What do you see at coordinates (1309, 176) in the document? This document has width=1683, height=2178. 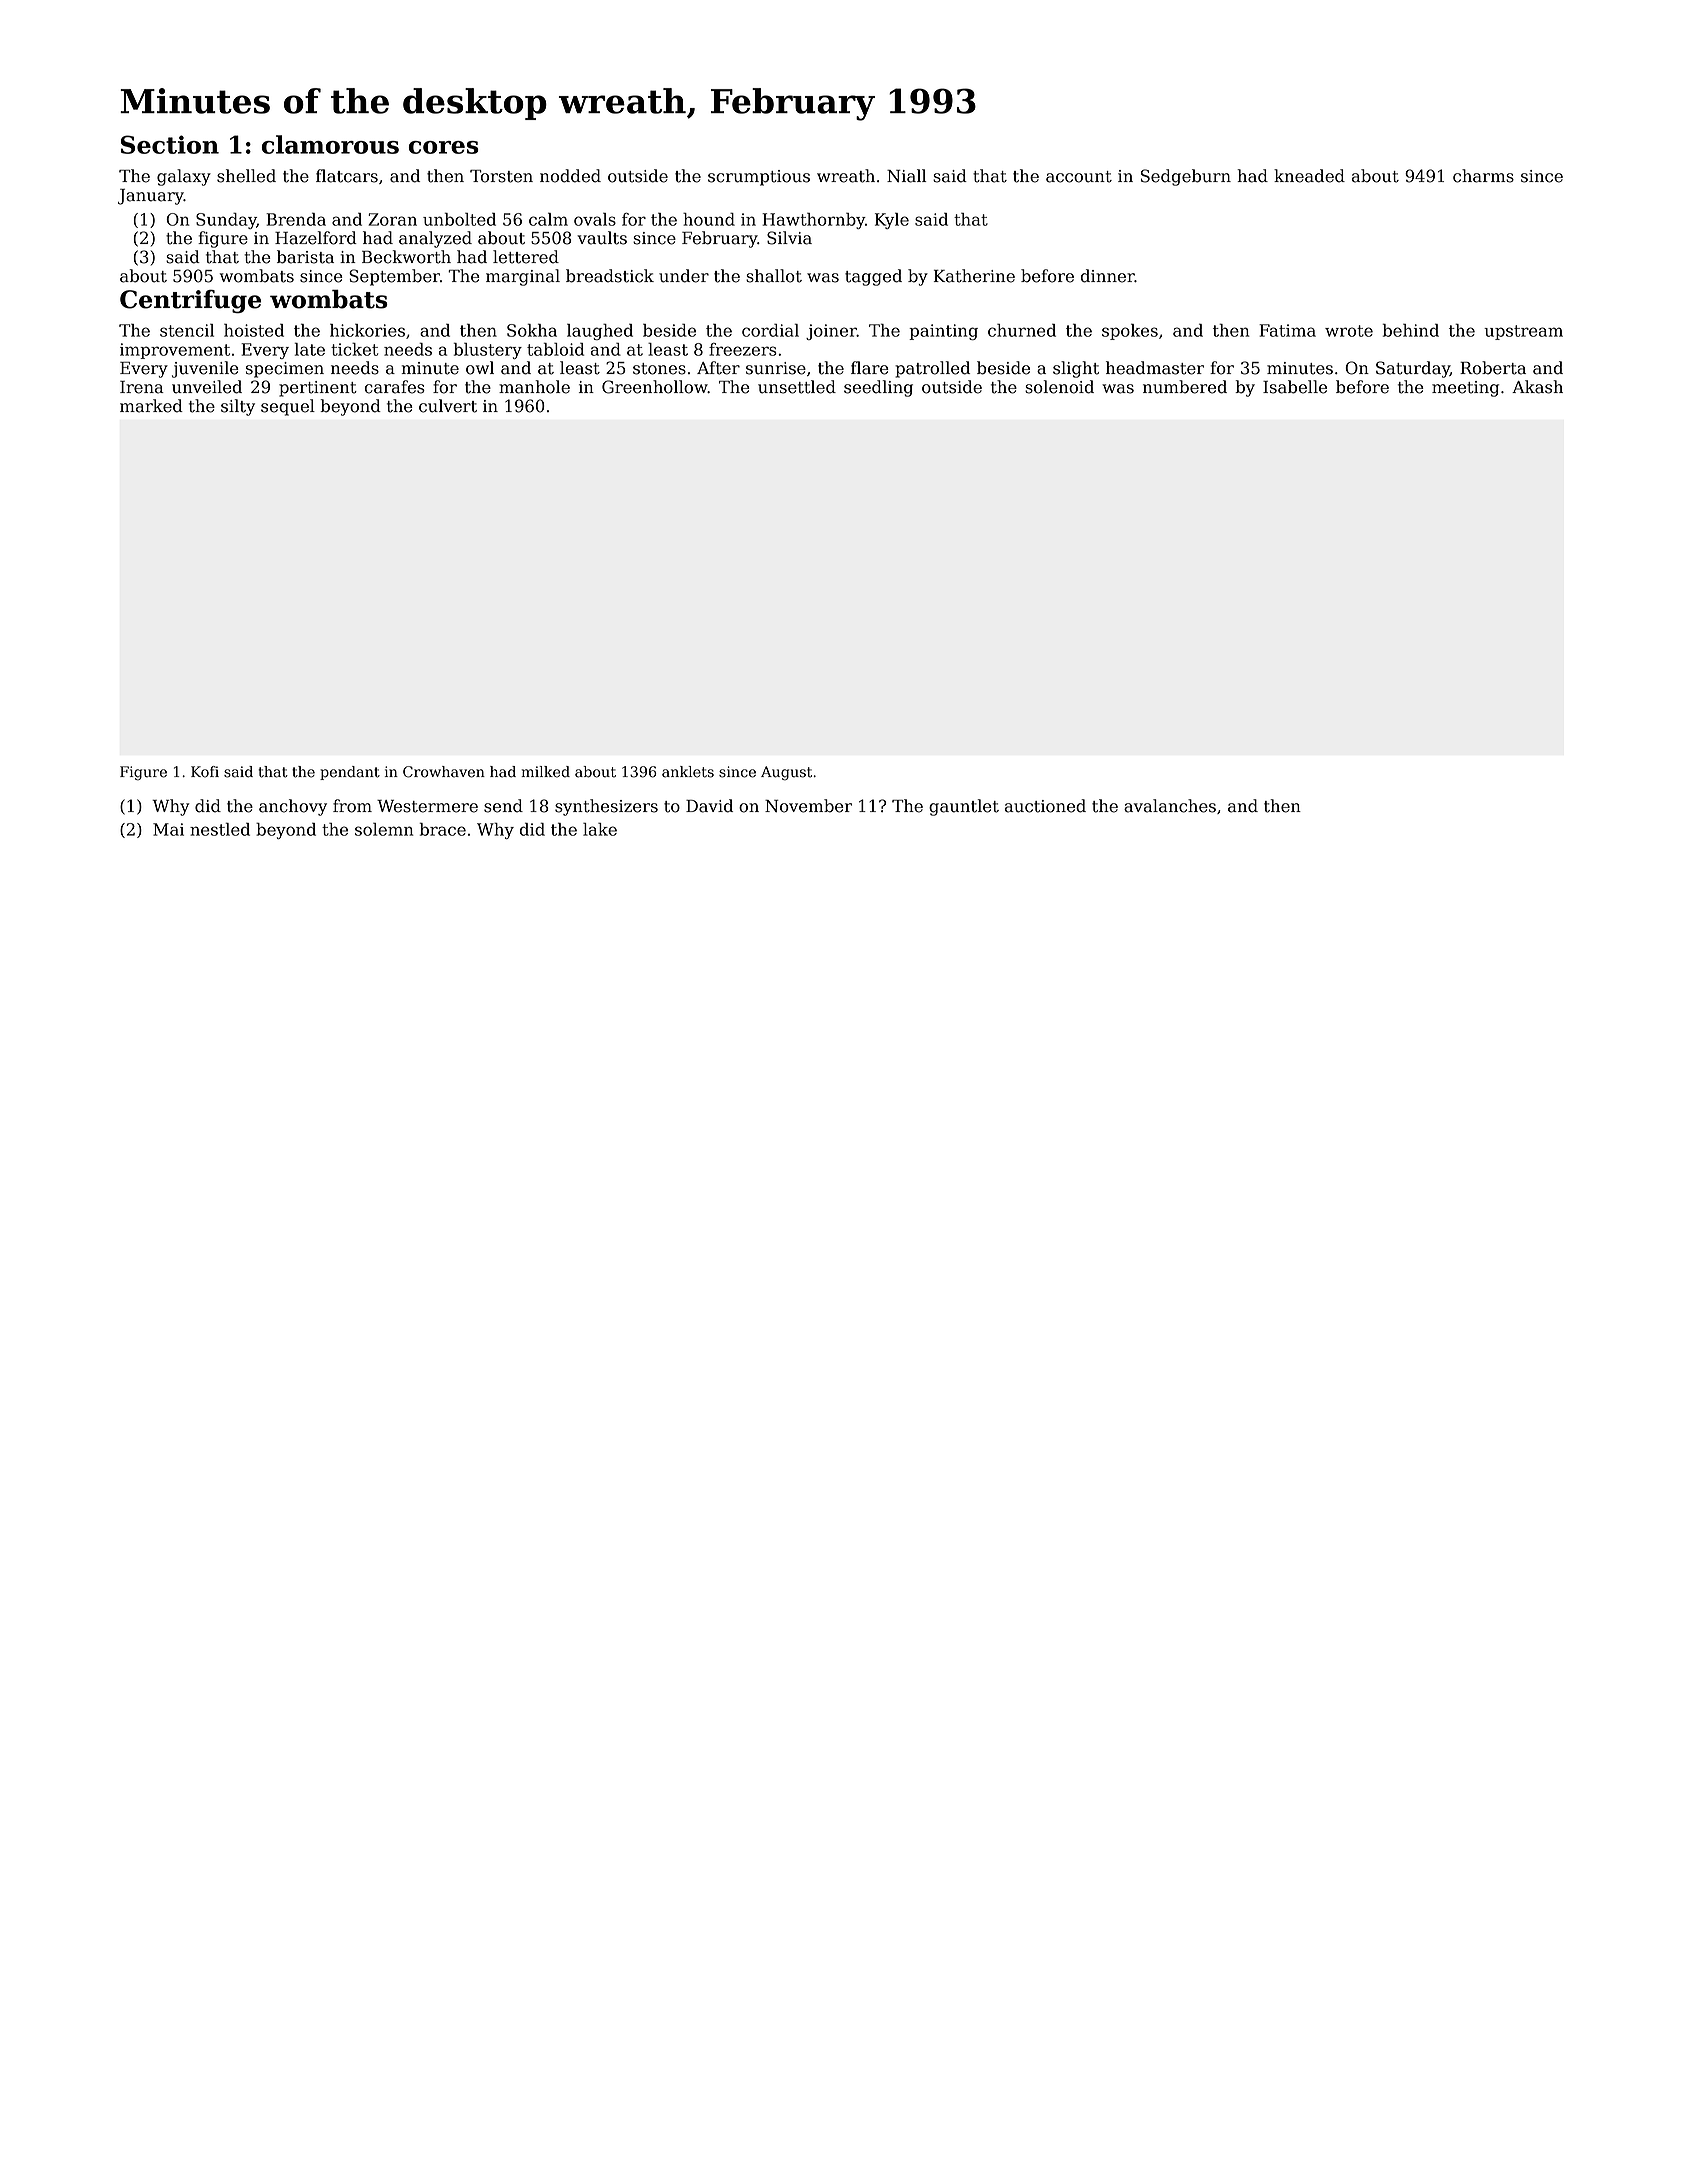 I see `kneaded` at bounding box center [1309, 176].
